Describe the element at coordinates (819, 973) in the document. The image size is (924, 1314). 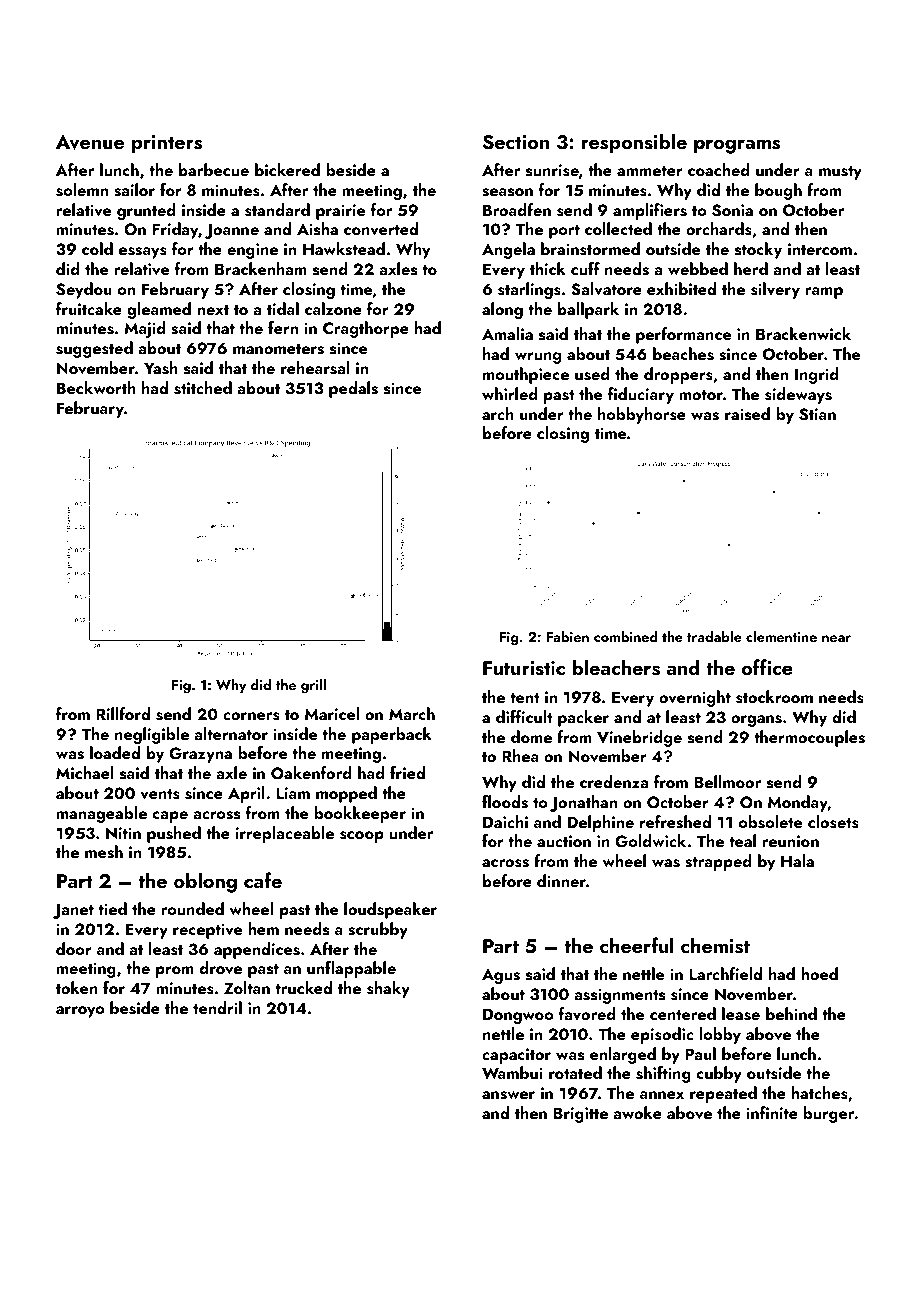
I see `hoed` at that location.
